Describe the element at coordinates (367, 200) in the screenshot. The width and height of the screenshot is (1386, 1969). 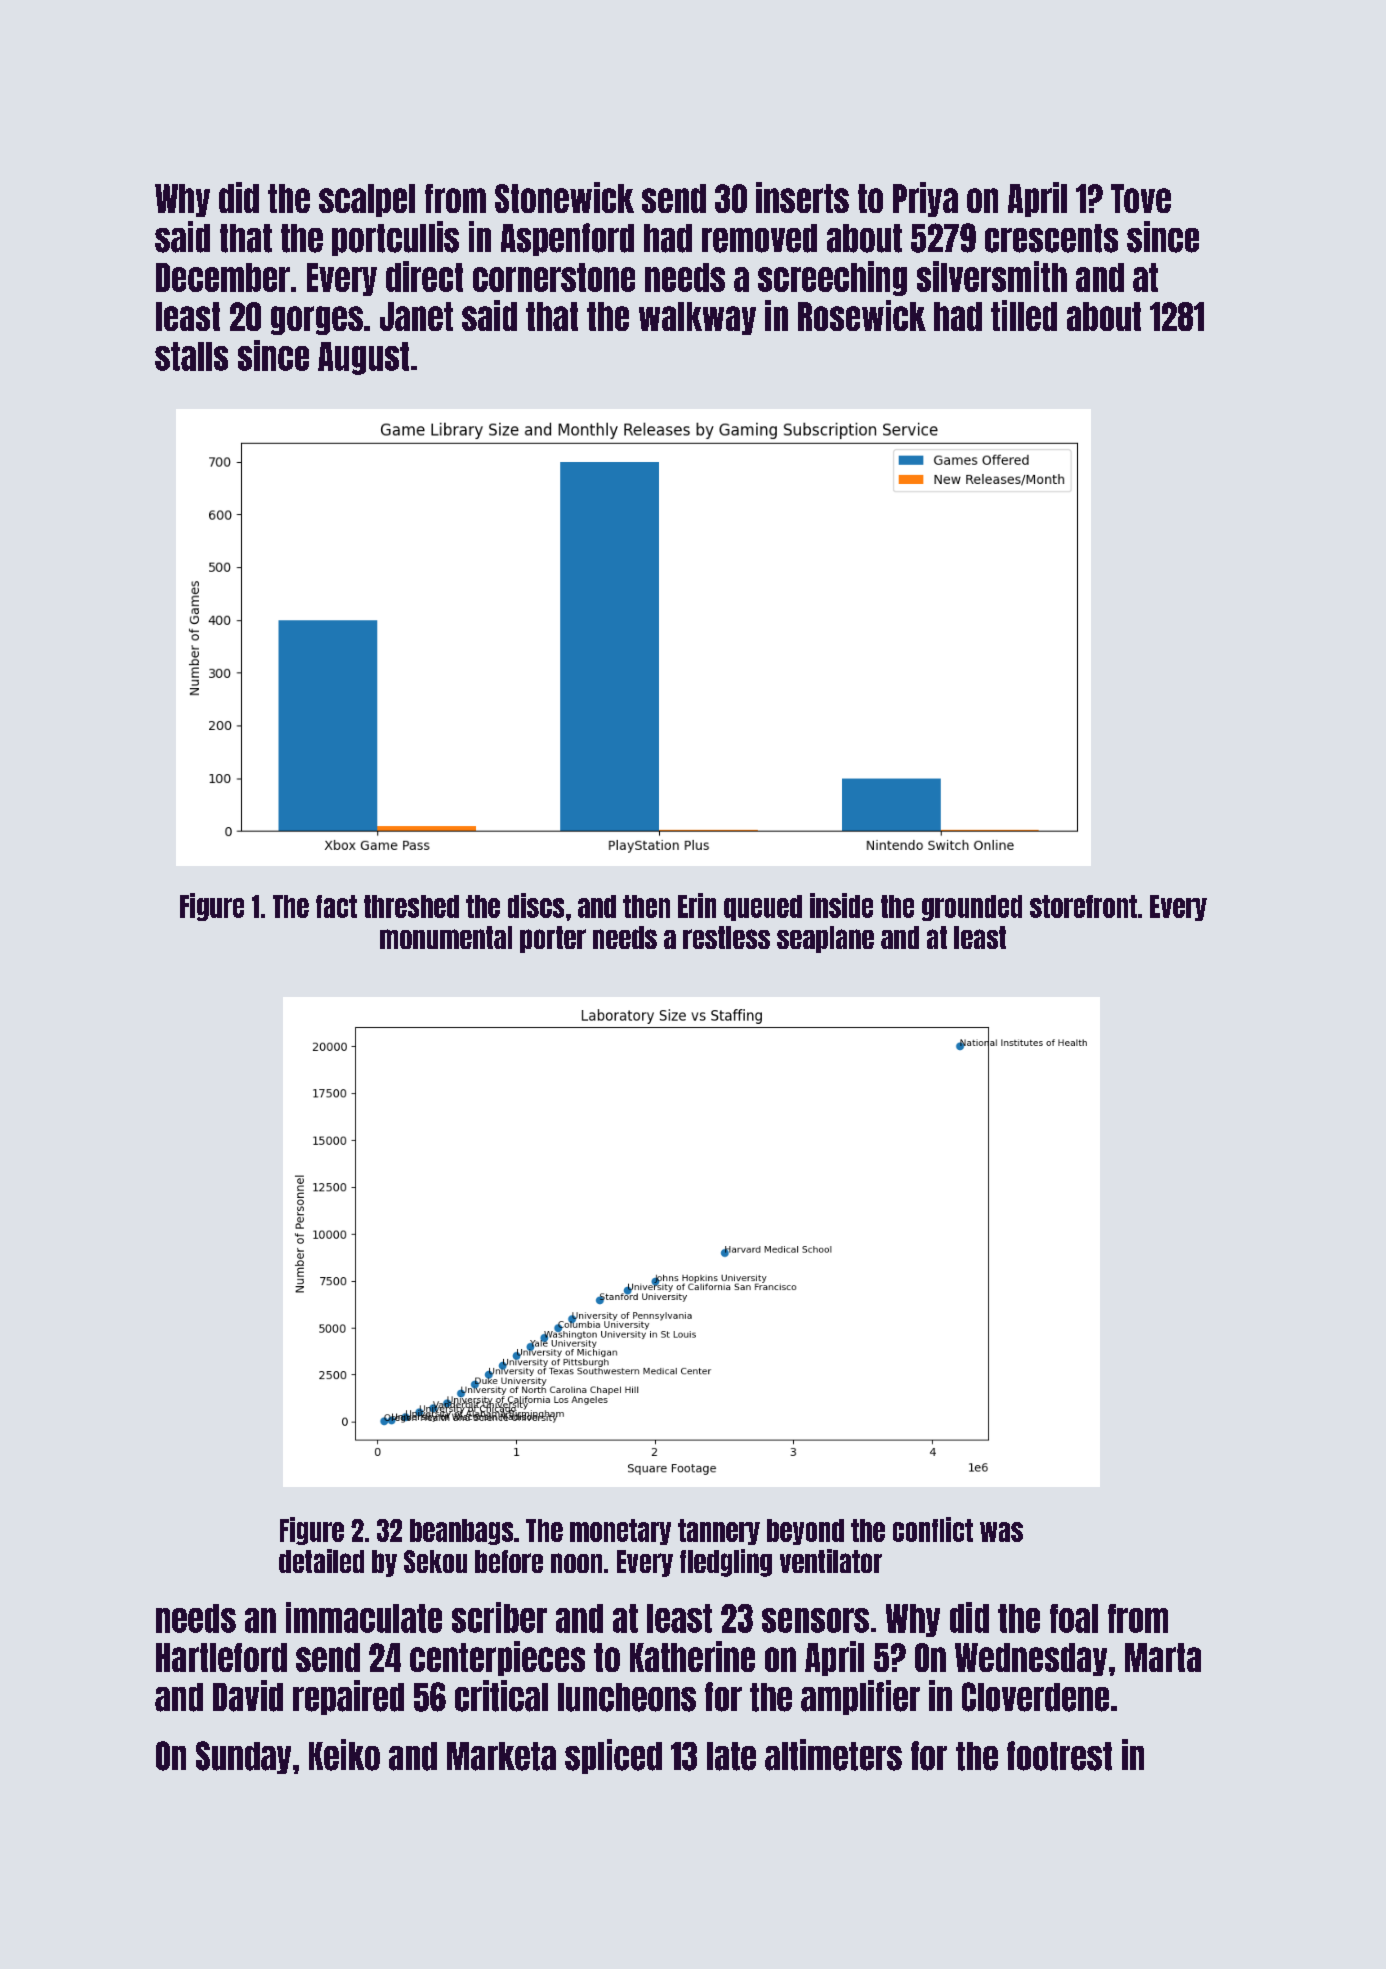
I see `scalpel` at that location.
